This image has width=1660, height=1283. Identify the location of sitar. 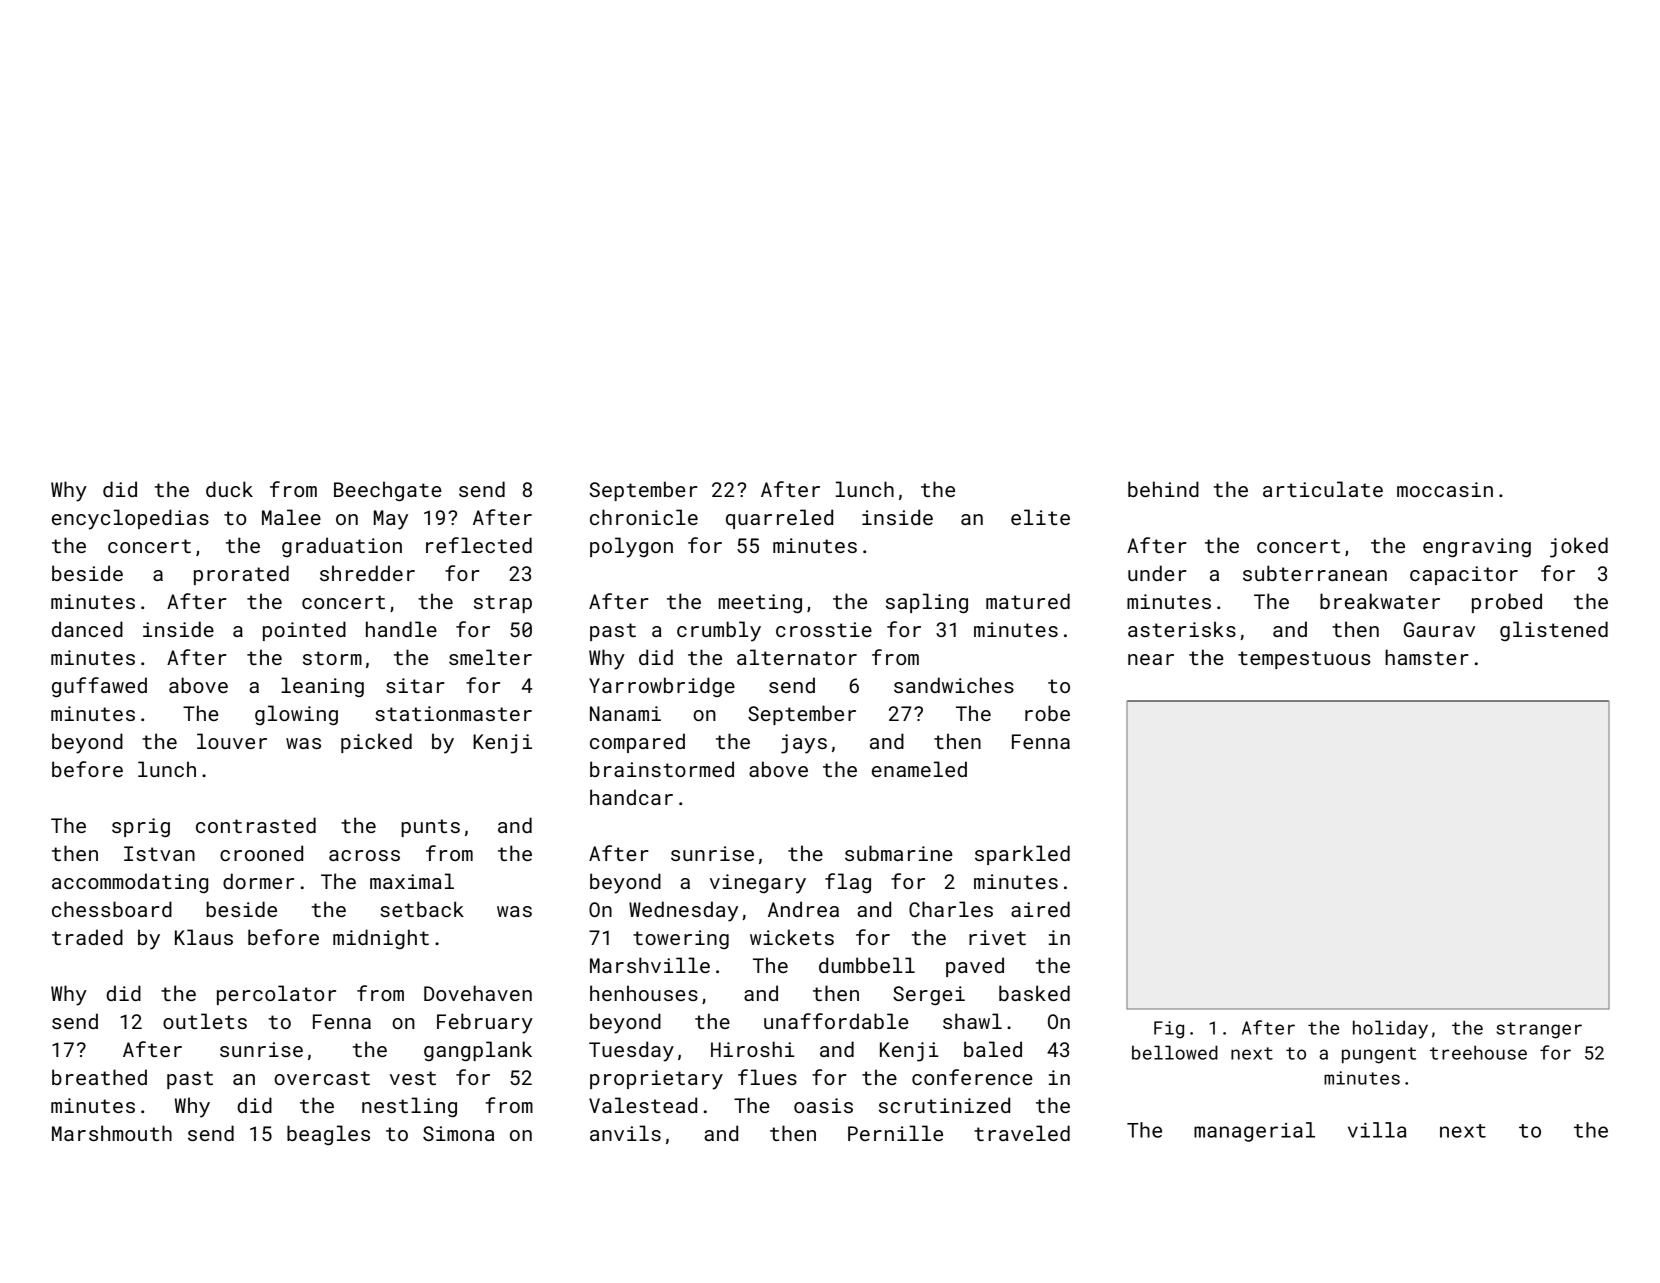
(415, 685).
